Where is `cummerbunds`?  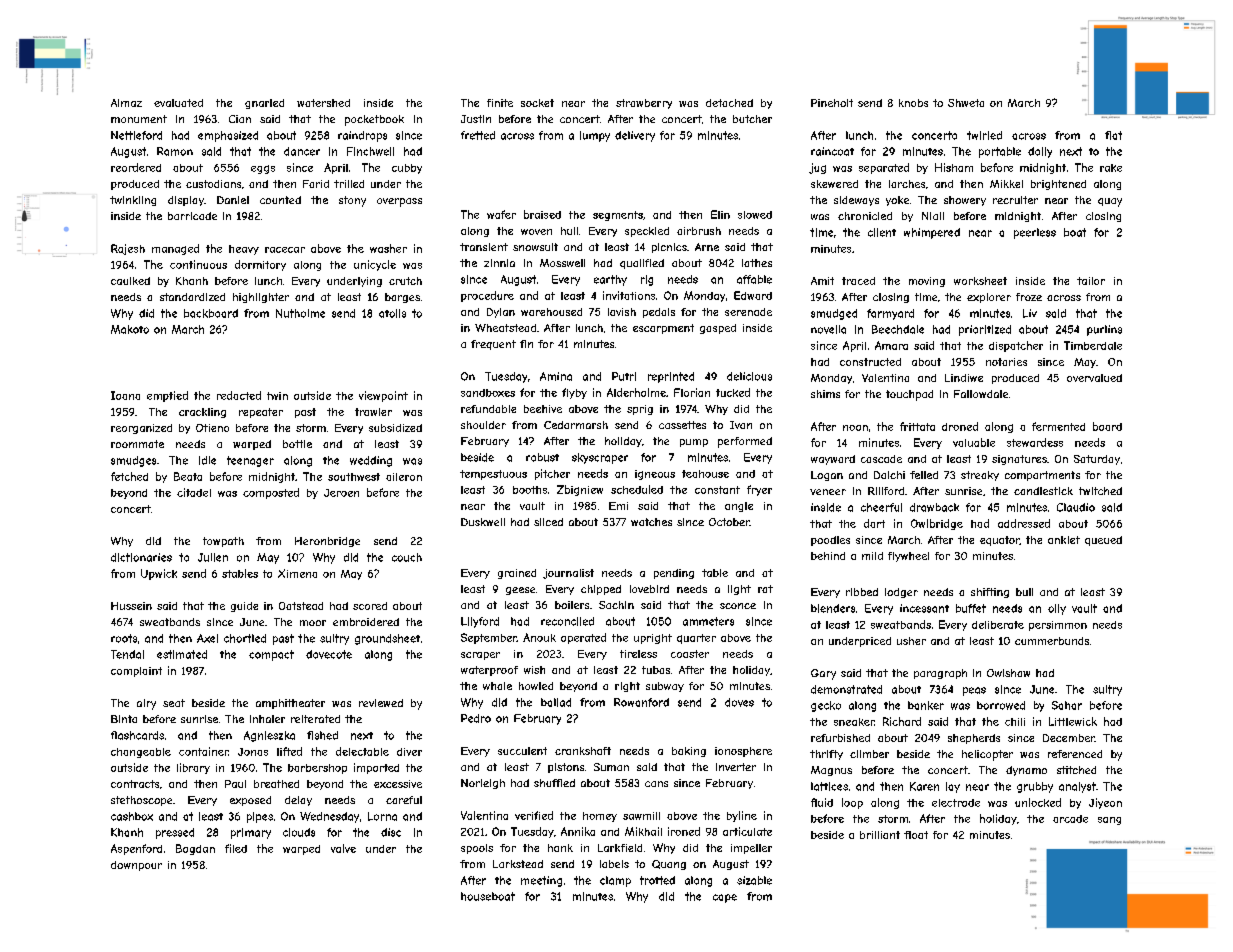 cummerbunds is located at coordinates (1052, 641).
